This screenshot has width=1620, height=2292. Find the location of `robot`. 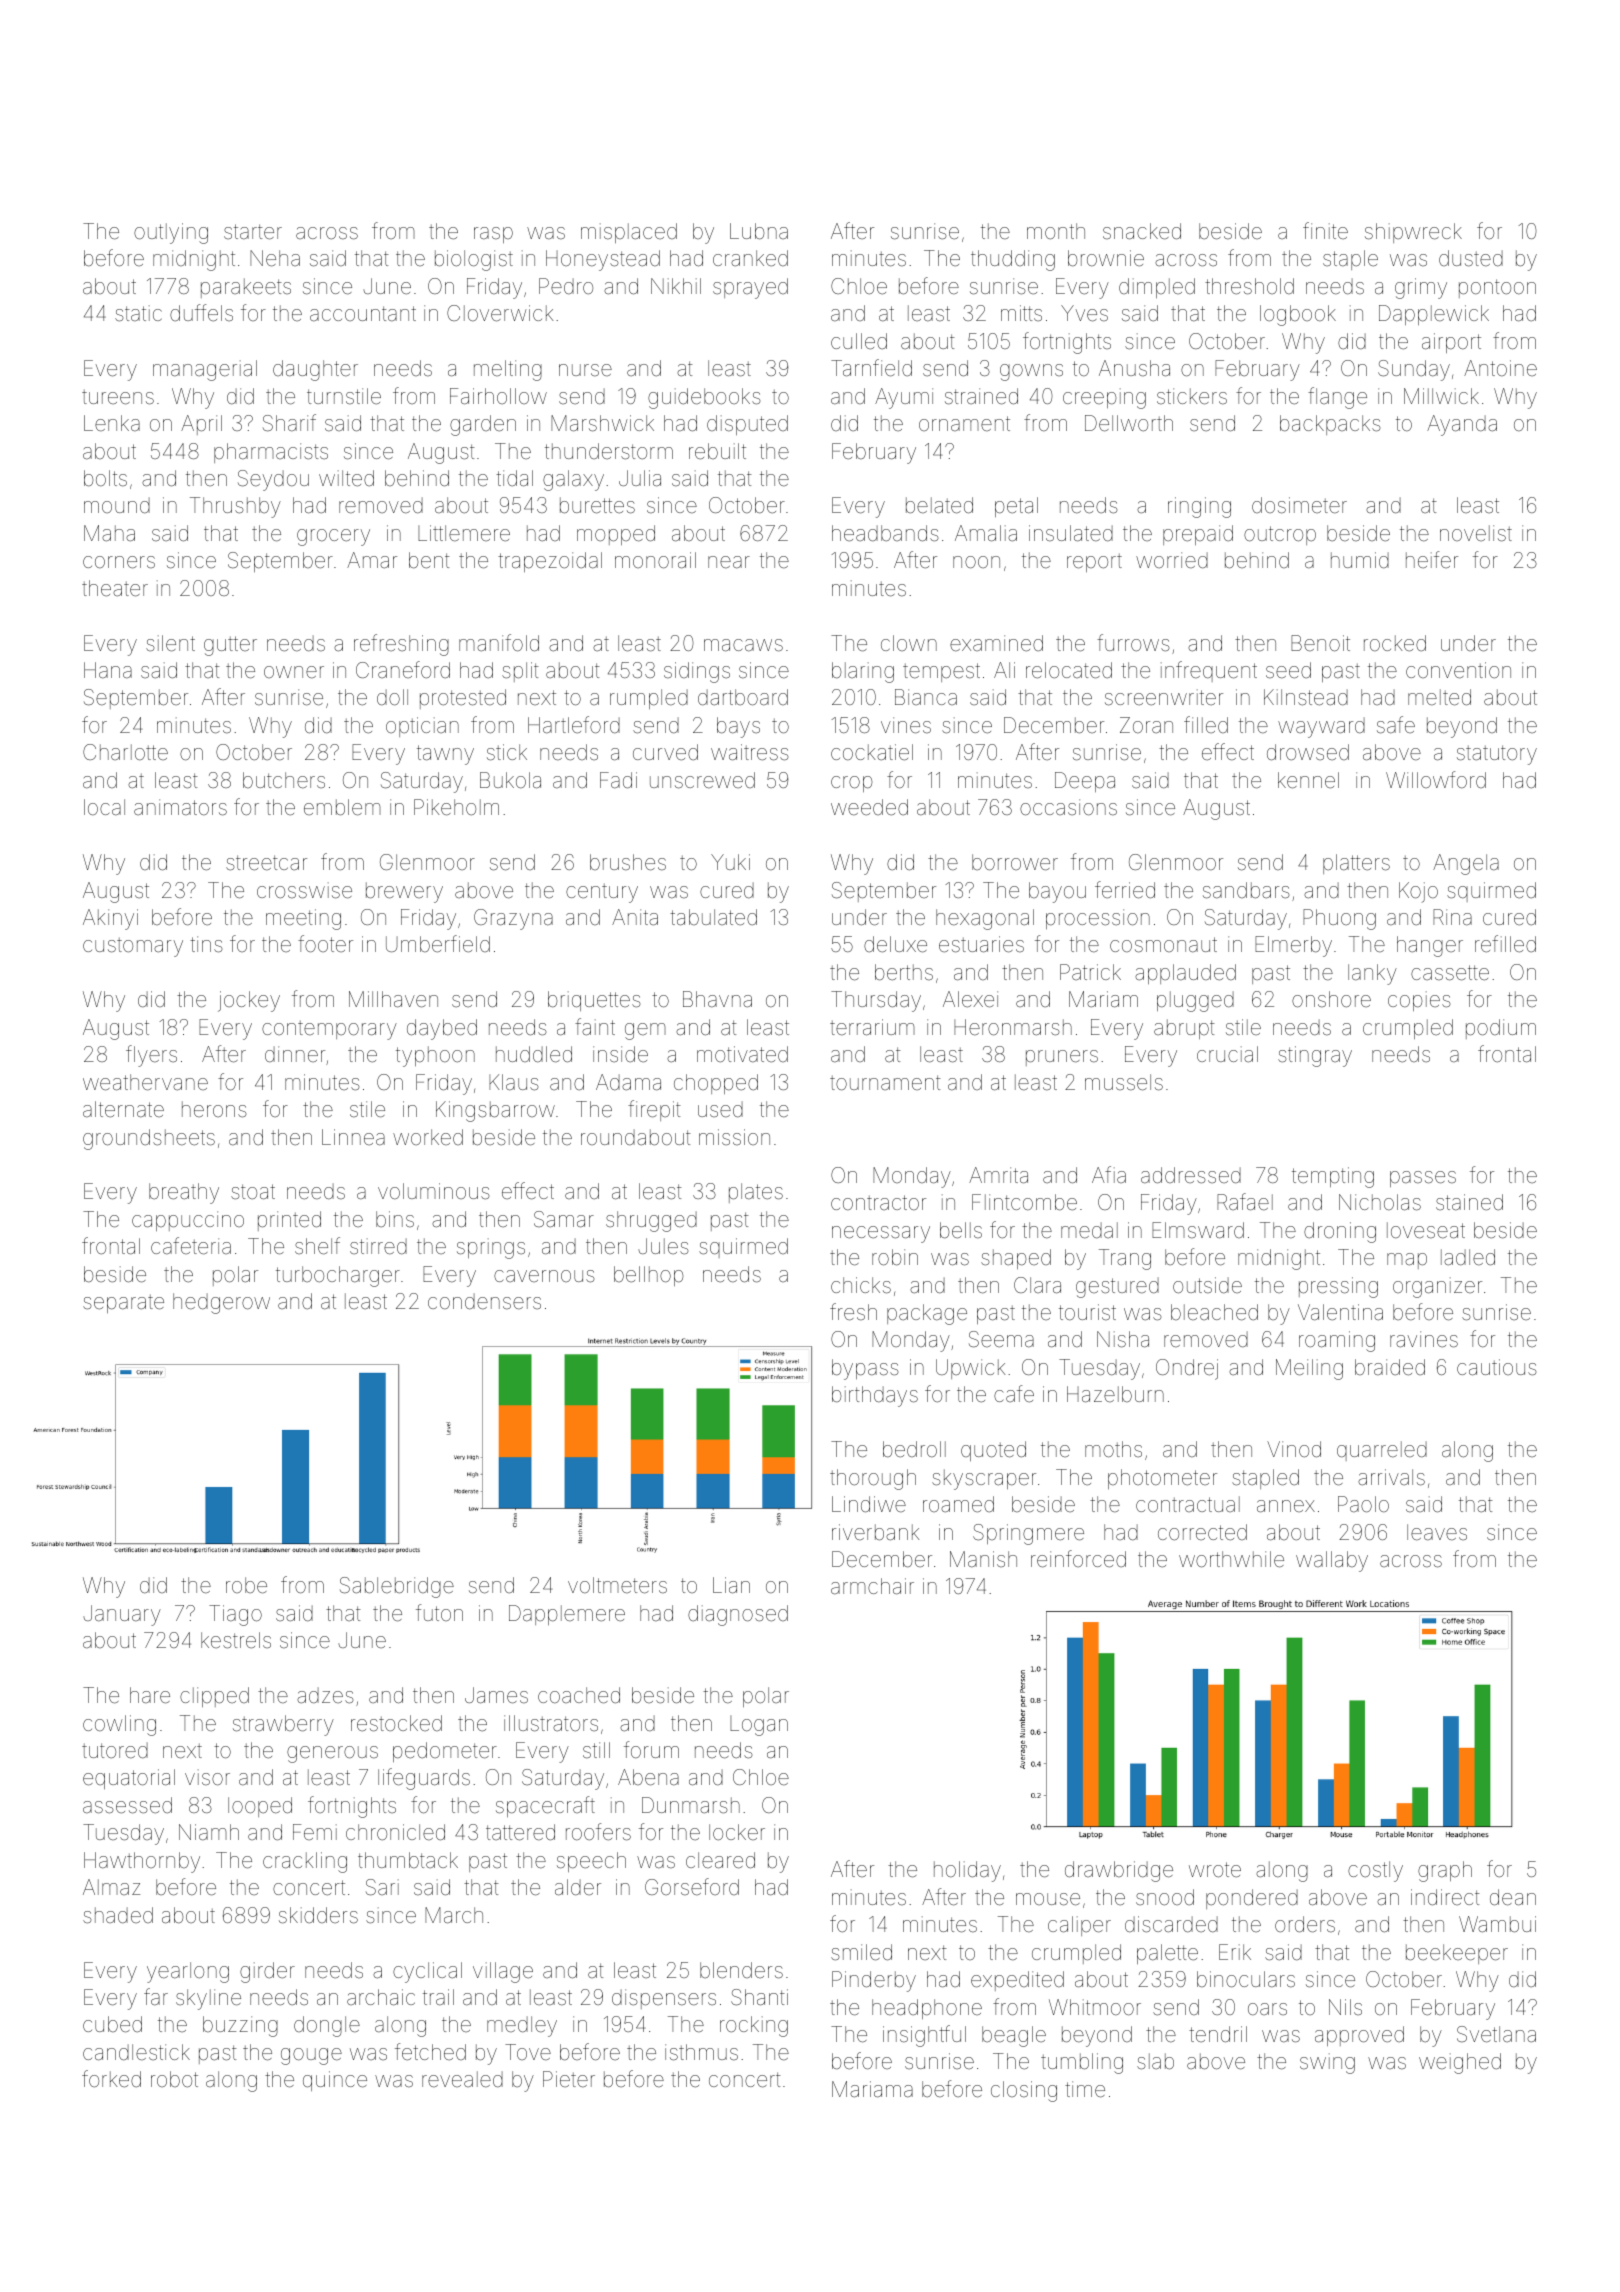

robot is located at coordinates (174, 2079).
